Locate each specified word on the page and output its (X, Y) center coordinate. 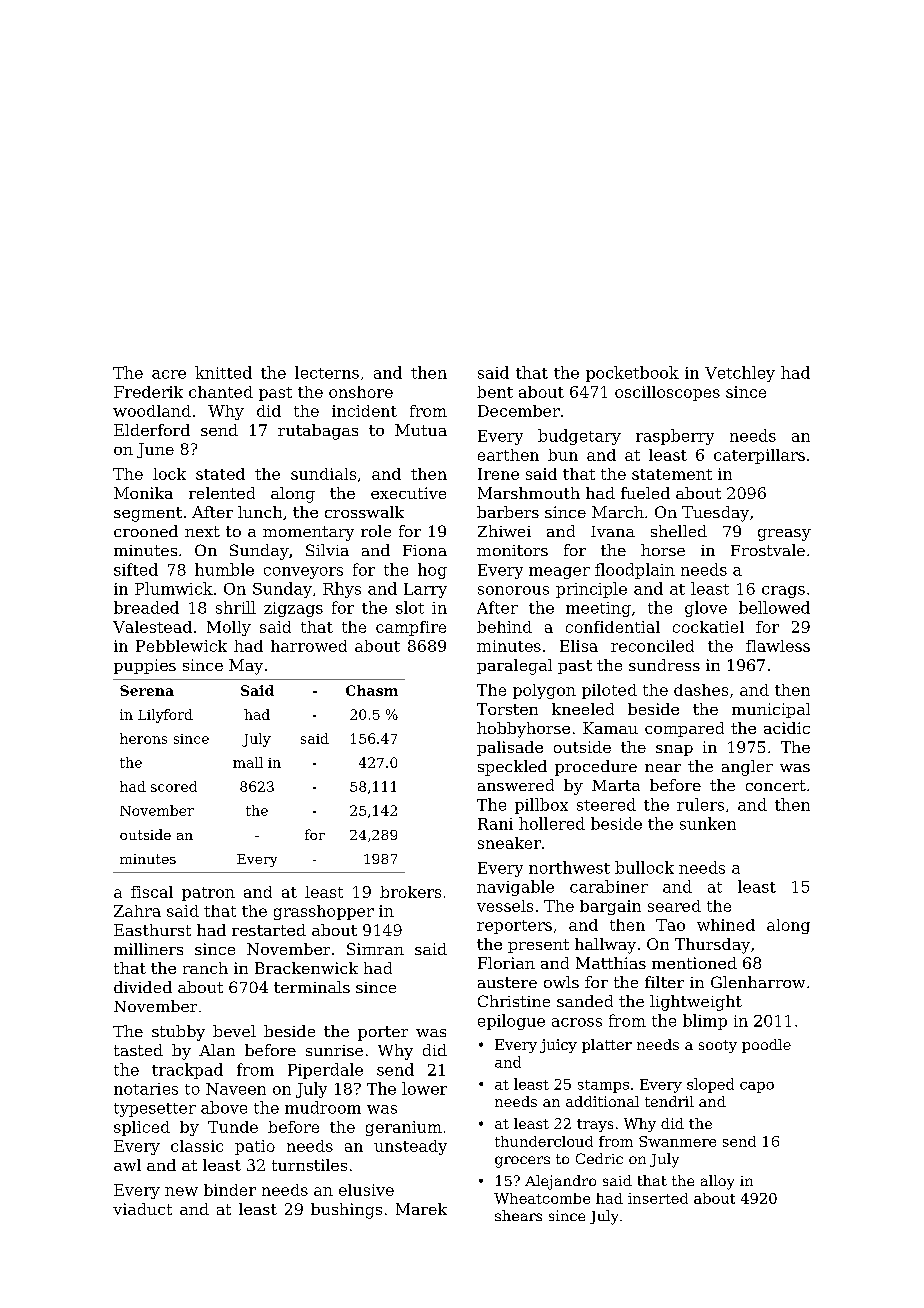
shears (518, 1215)
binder (230, 1190)
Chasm (372, 690)
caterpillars (759, 456)
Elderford (152, 430)
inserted (658, 1198)
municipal (771, 710)
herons (143, 738)
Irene (498, 474)
